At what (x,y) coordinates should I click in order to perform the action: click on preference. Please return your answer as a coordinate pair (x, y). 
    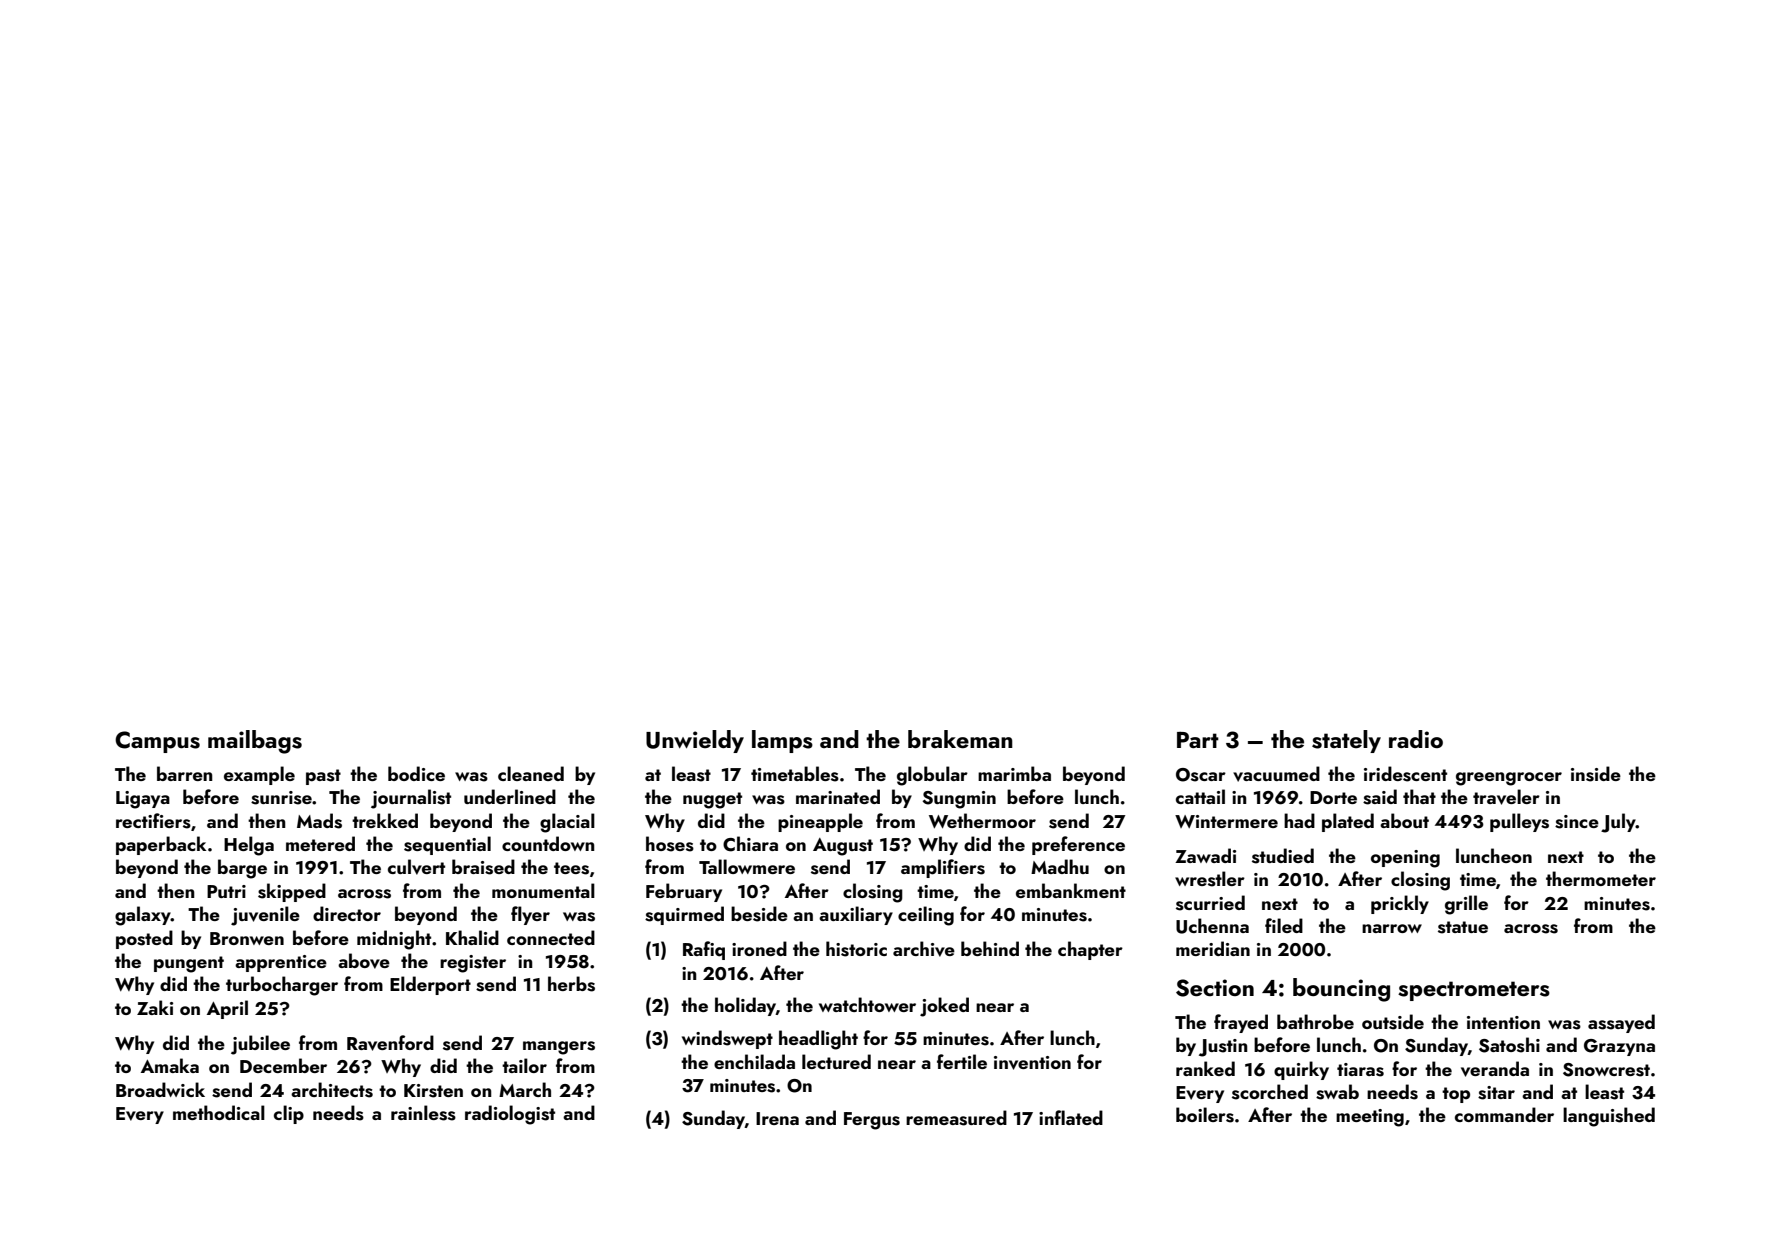
    Looking at the image, I should click on (1078, 845).
